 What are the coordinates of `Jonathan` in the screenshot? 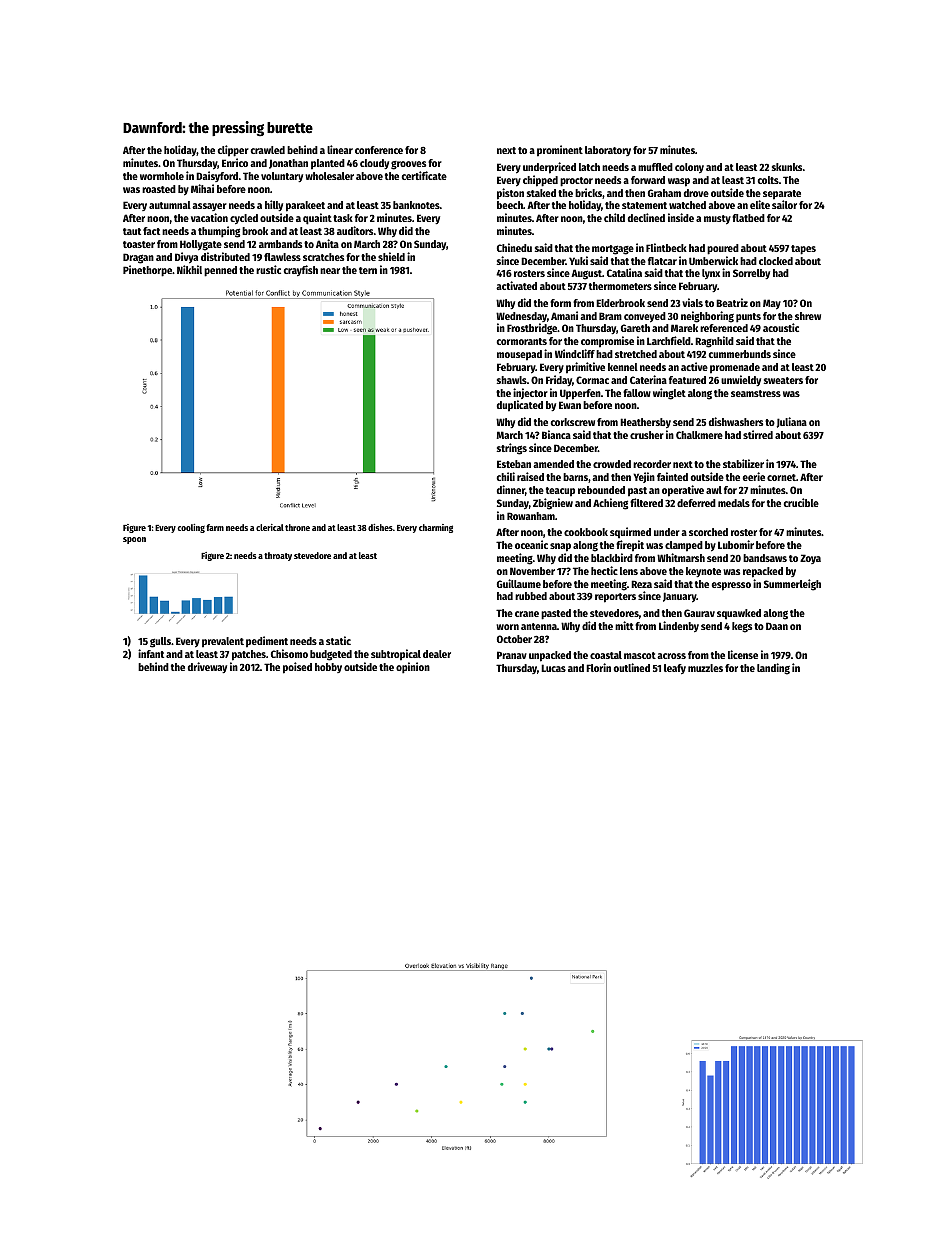 It's located at (288, 164).
